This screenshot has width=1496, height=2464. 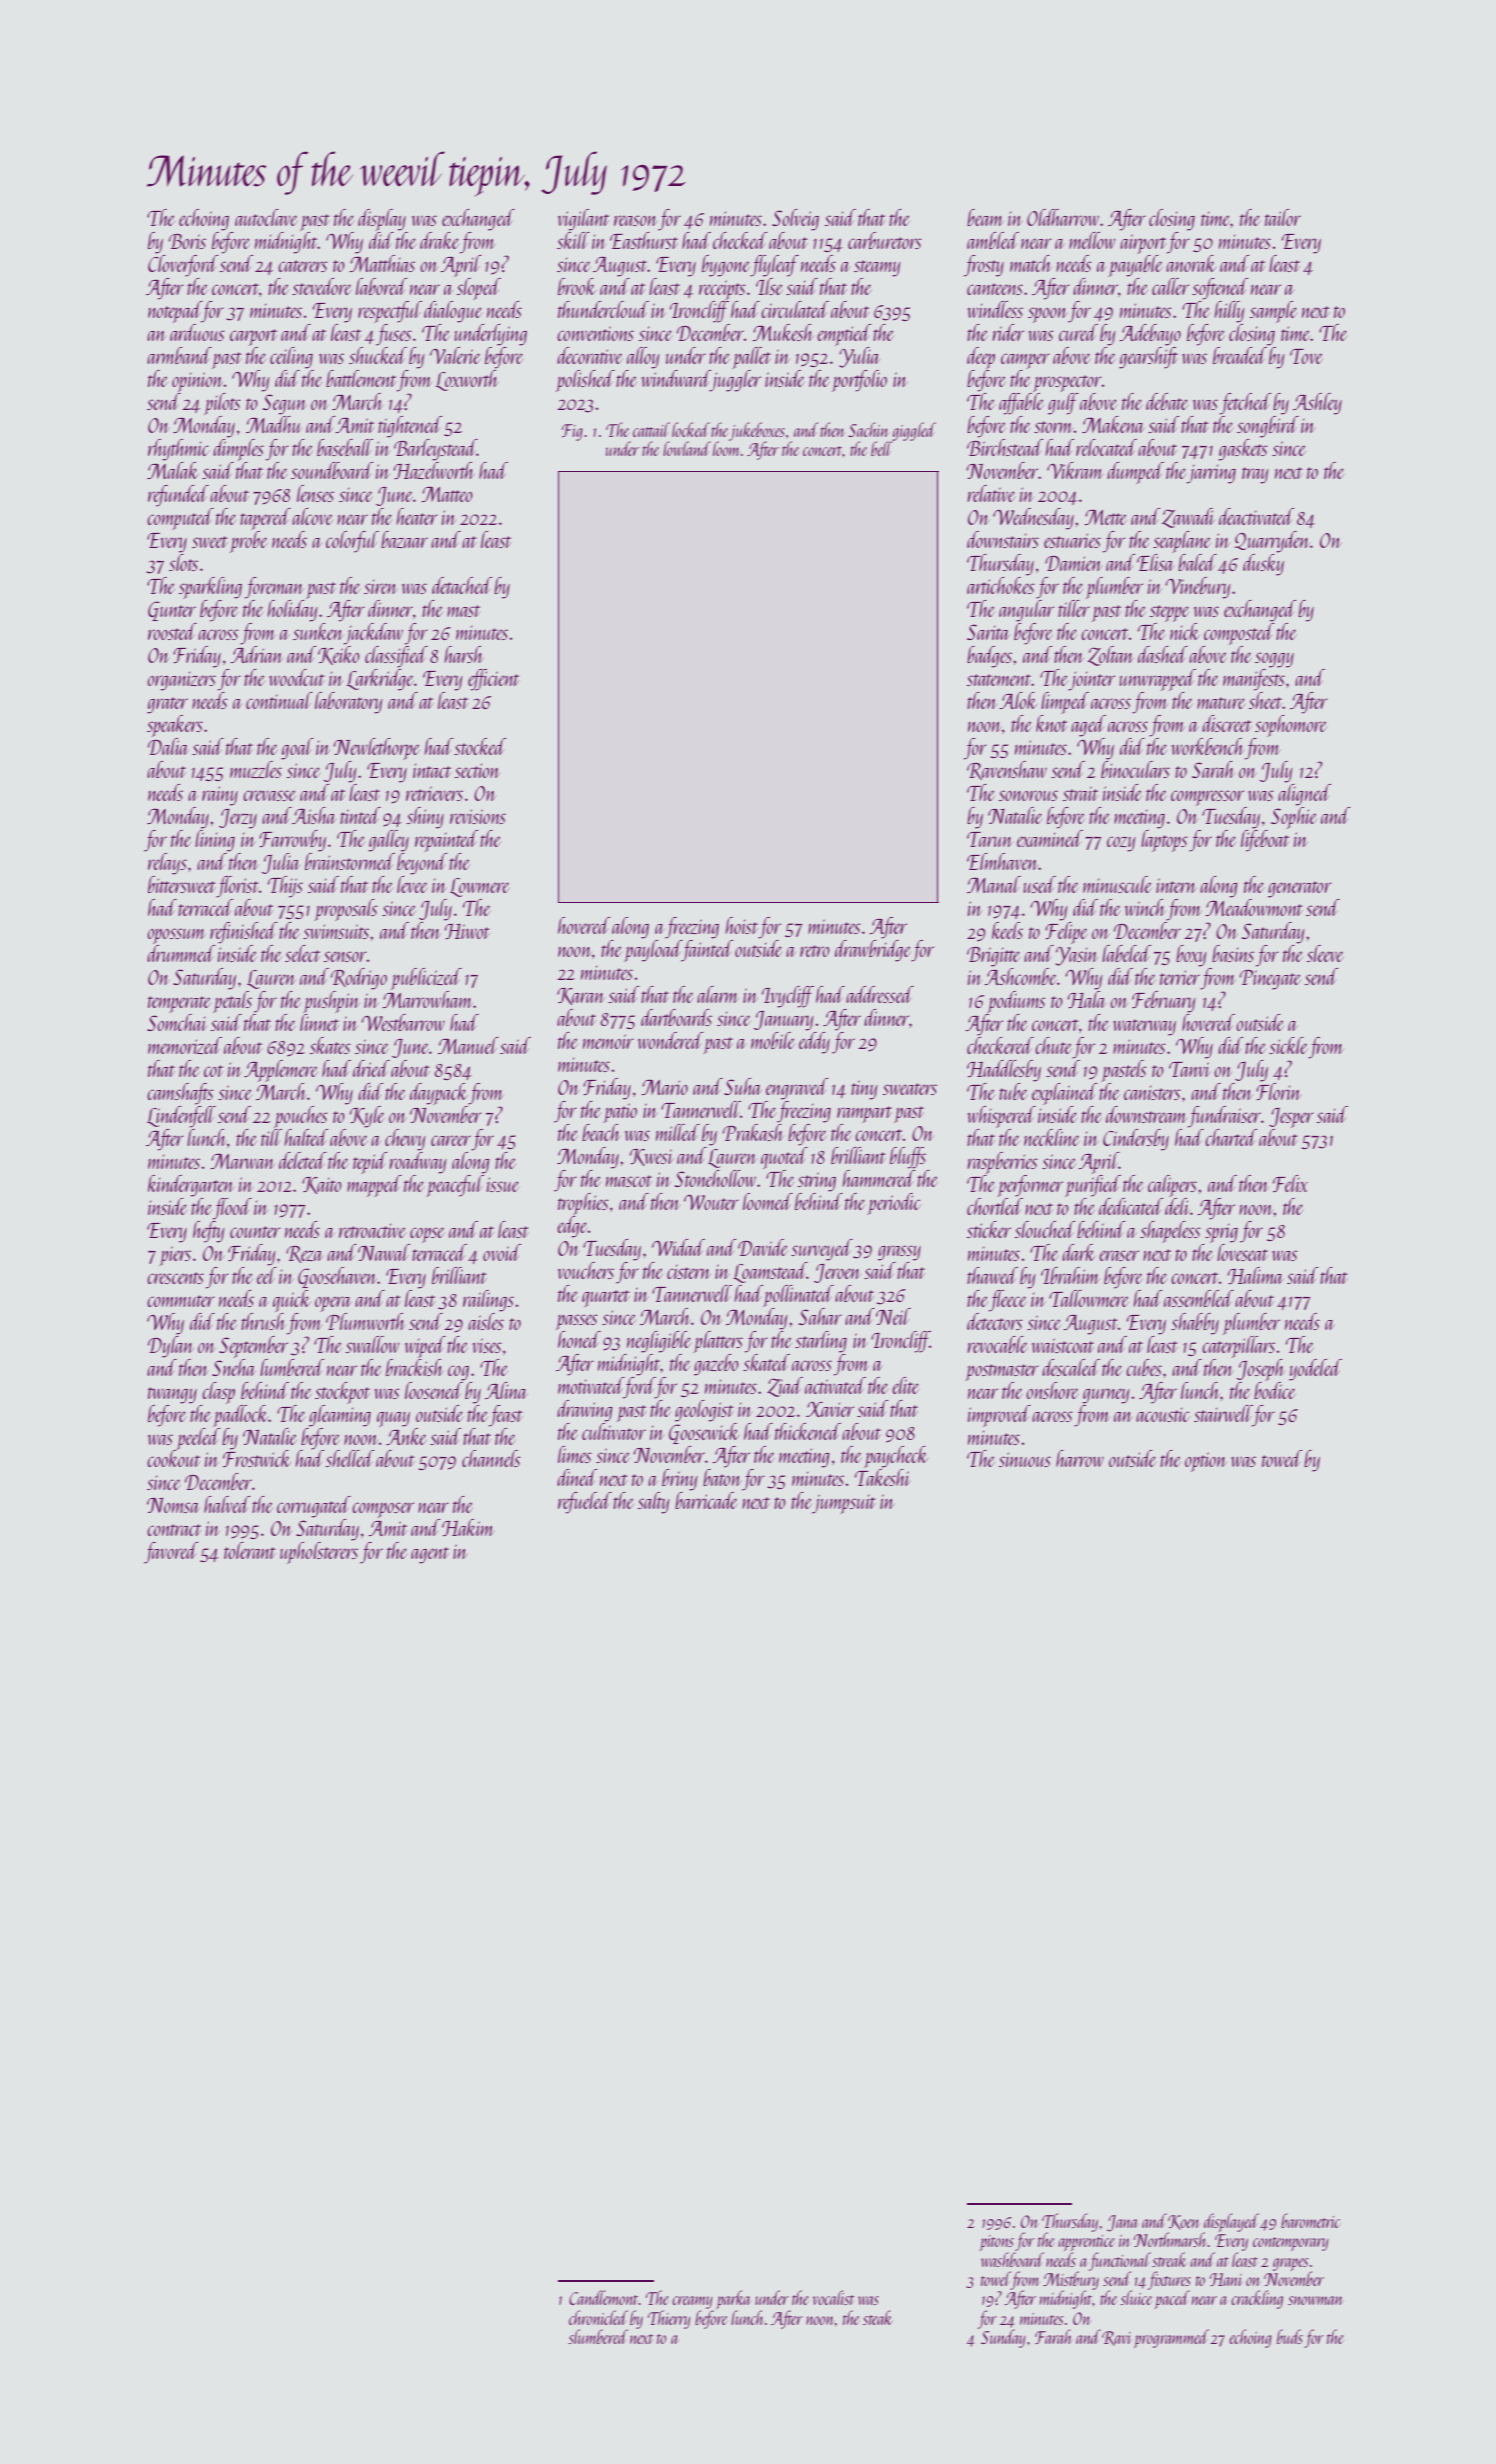 I want to click on chronicled, so click(x=598, y=2317).
